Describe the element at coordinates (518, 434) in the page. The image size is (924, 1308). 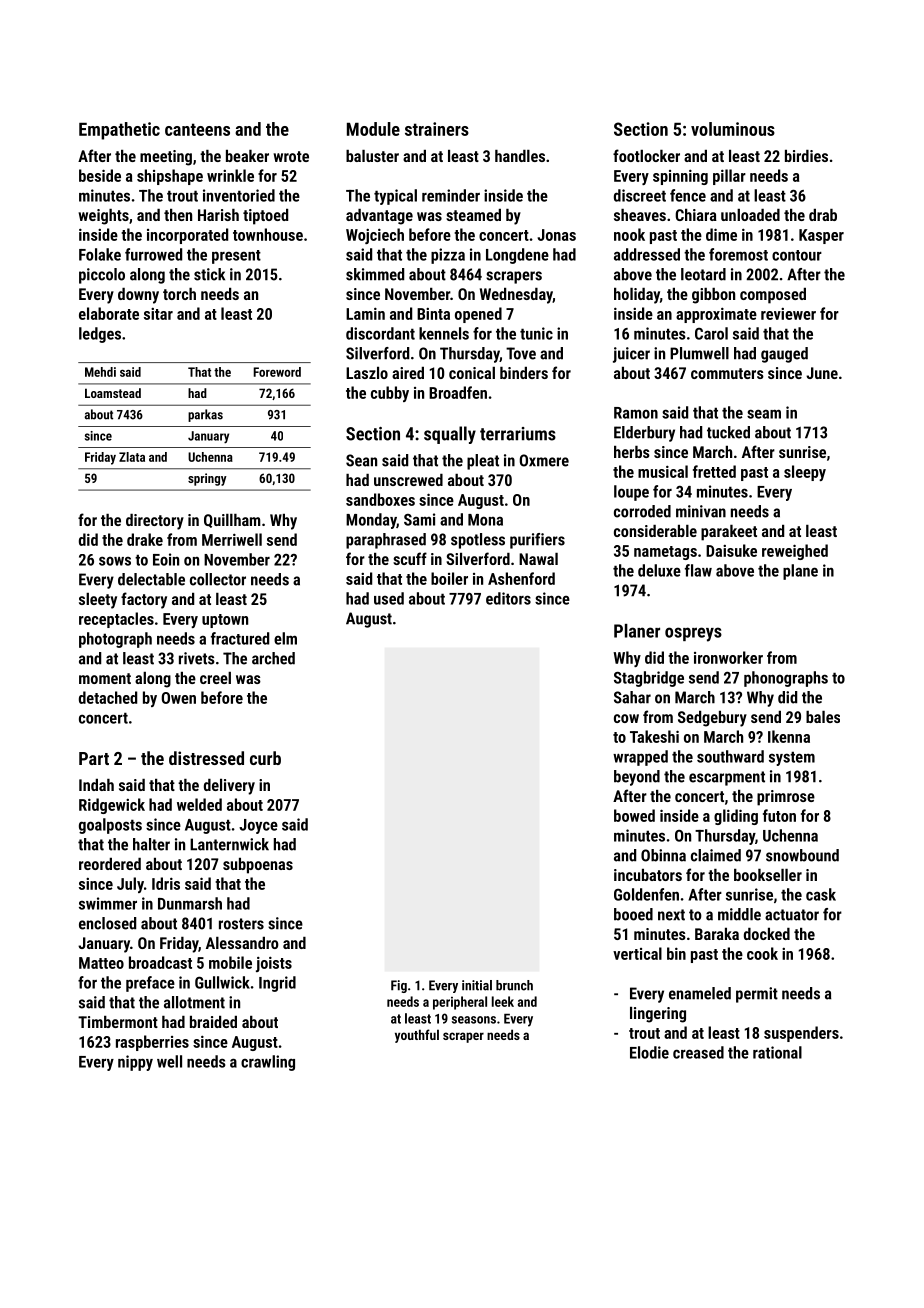
I see `terrariums` at that location.
